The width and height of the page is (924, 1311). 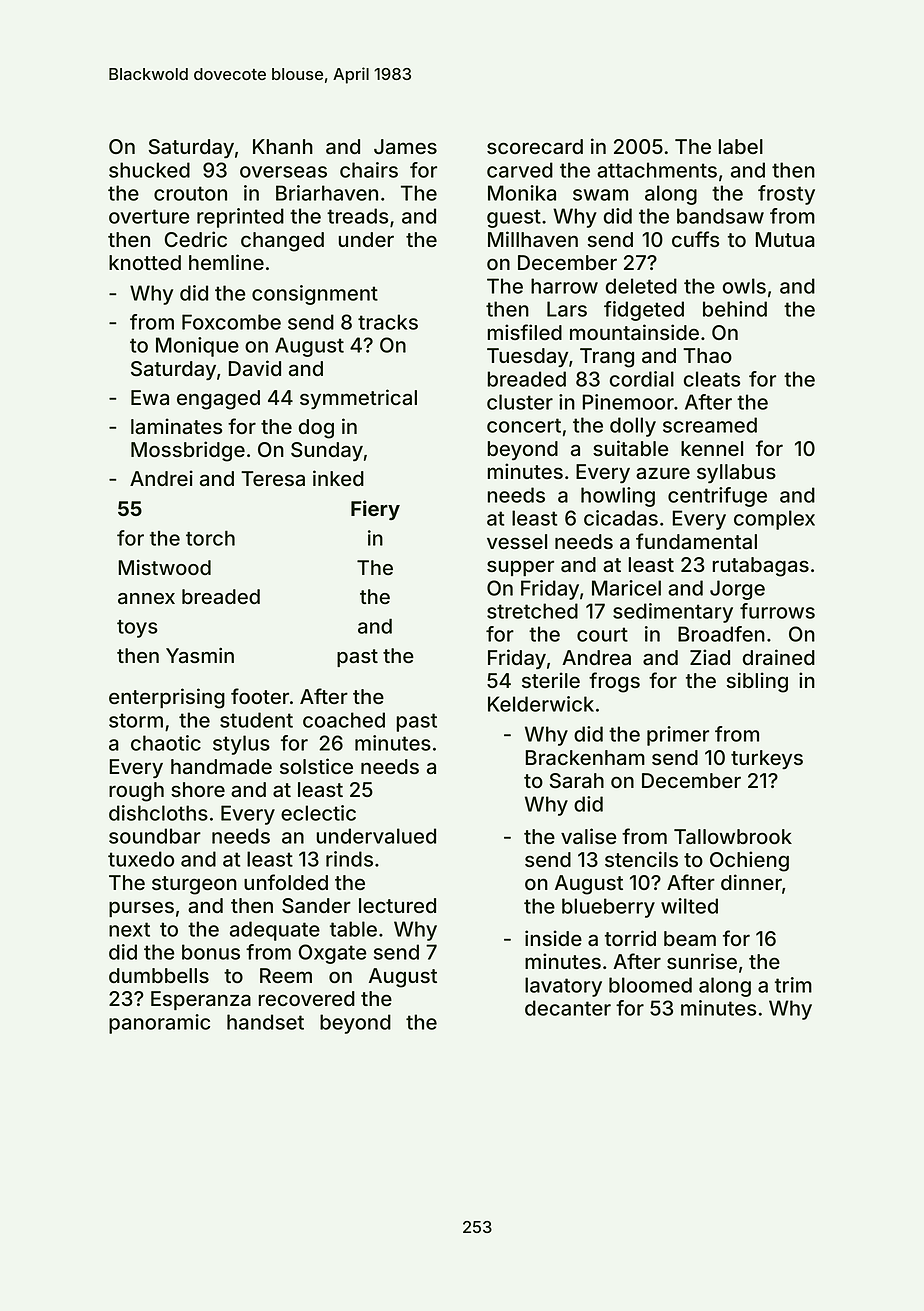 I want to click on coached, so click(x=344, y=720).
